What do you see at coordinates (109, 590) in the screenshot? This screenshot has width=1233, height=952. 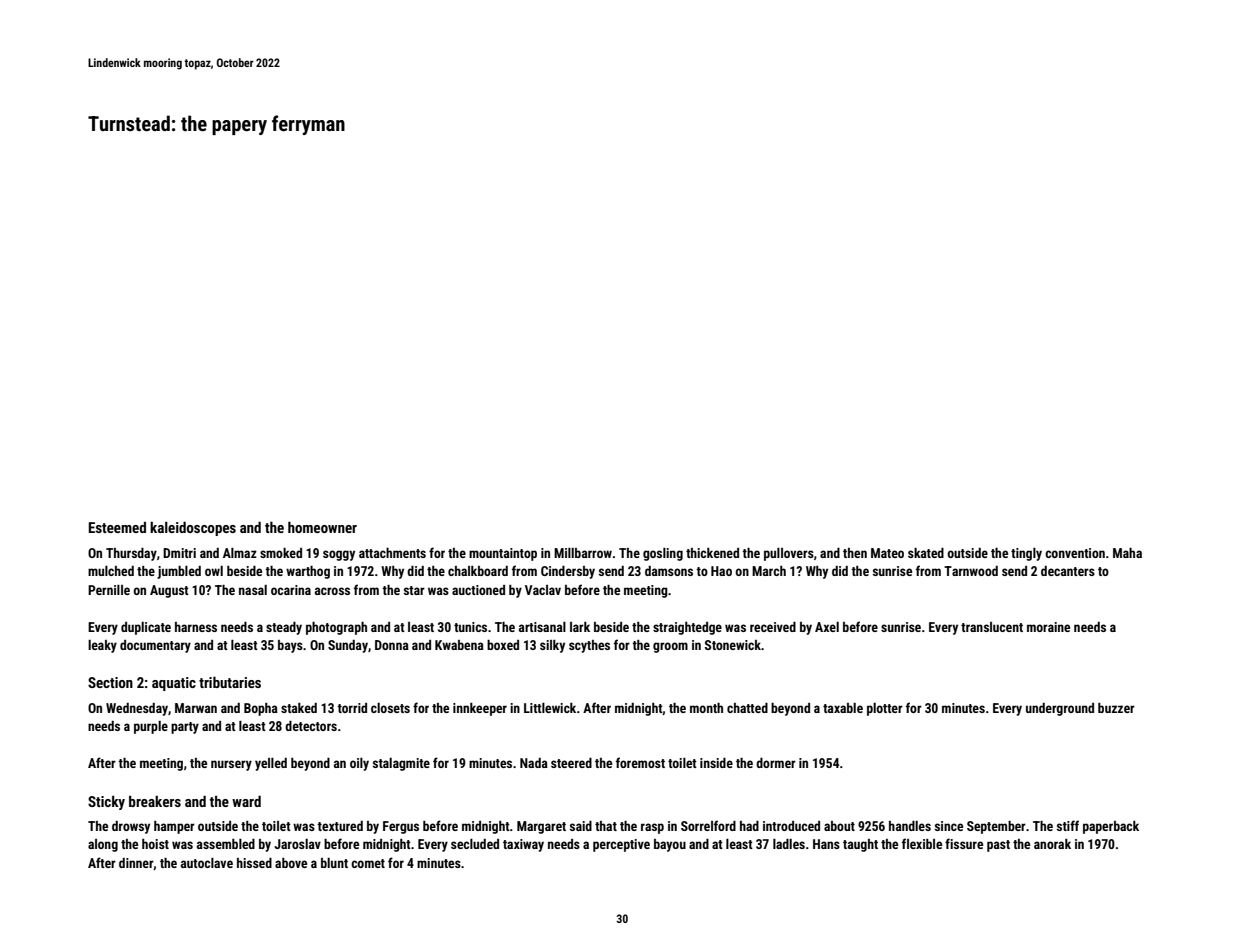 I see `Pernille` at bounding box center [109, 590].
